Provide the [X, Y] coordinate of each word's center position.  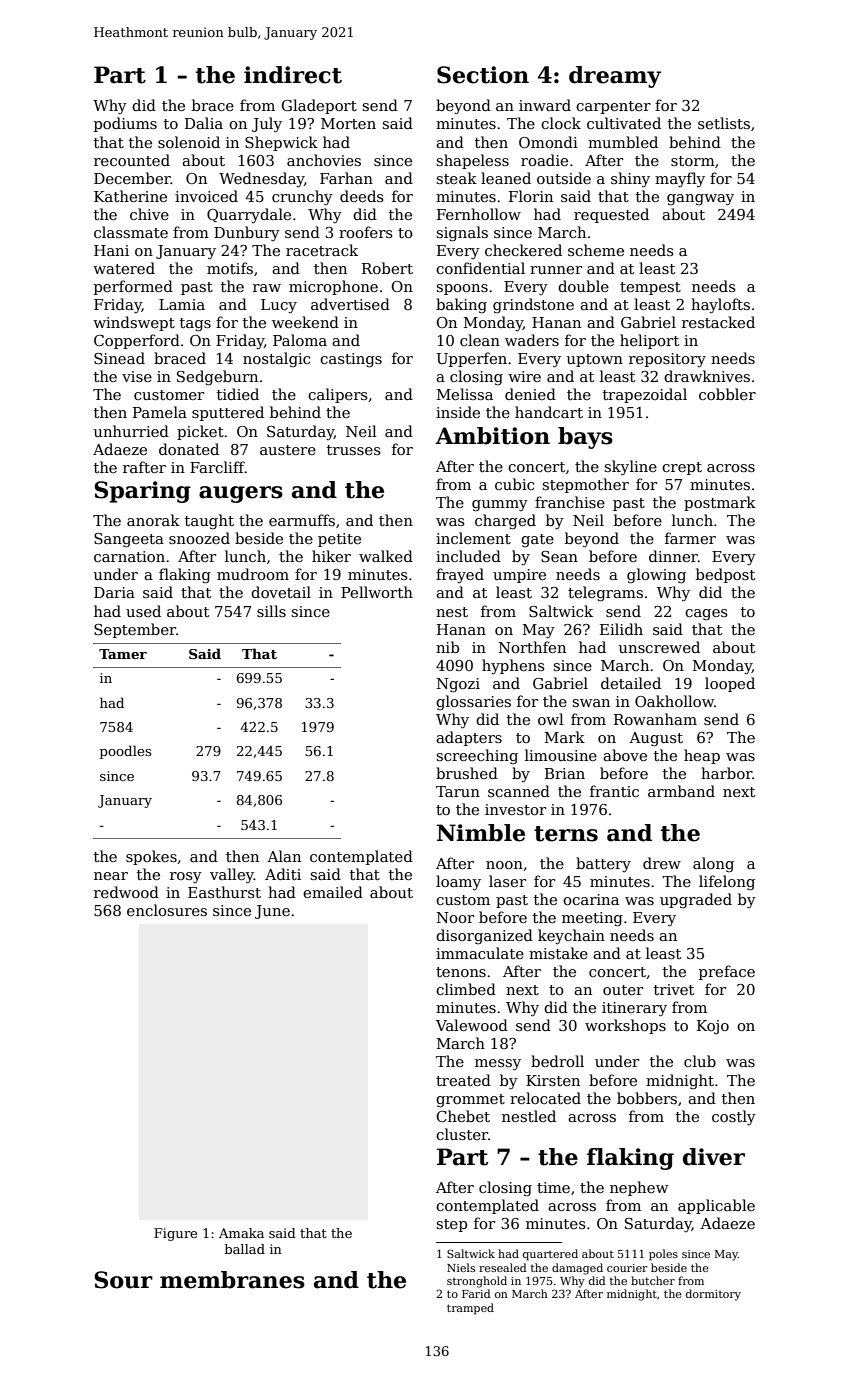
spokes [151, 857]
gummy [500, 506]
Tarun [458, 791]
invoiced [206, 196]
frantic [614, 791]
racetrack [322, 250]
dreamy [615, 77]
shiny [630, 180]
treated [463, 1080]
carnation [129, 556]
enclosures [167, 910]
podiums [125, 124]
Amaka [241, 1233]
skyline [630, 468]
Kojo [713, 1027]
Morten [348, 123]
